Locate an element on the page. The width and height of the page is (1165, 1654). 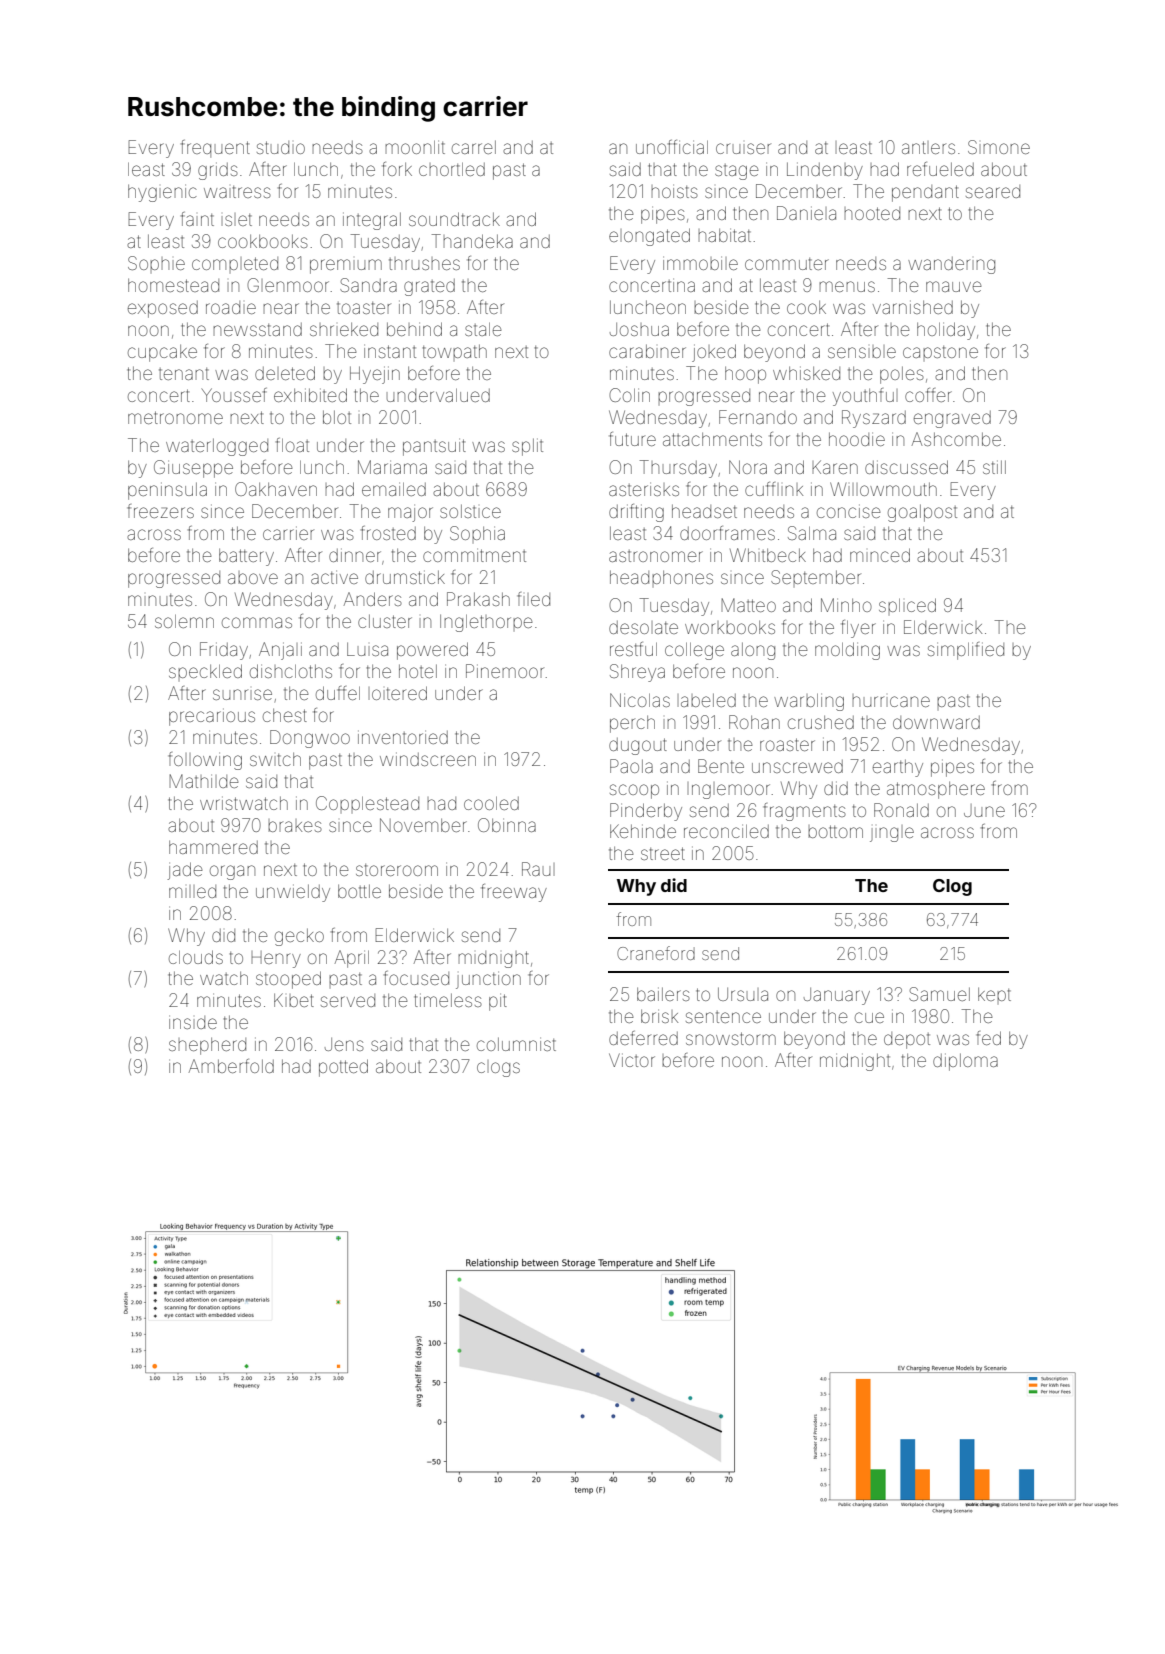
toaster is located at coordinates (364, 308).
